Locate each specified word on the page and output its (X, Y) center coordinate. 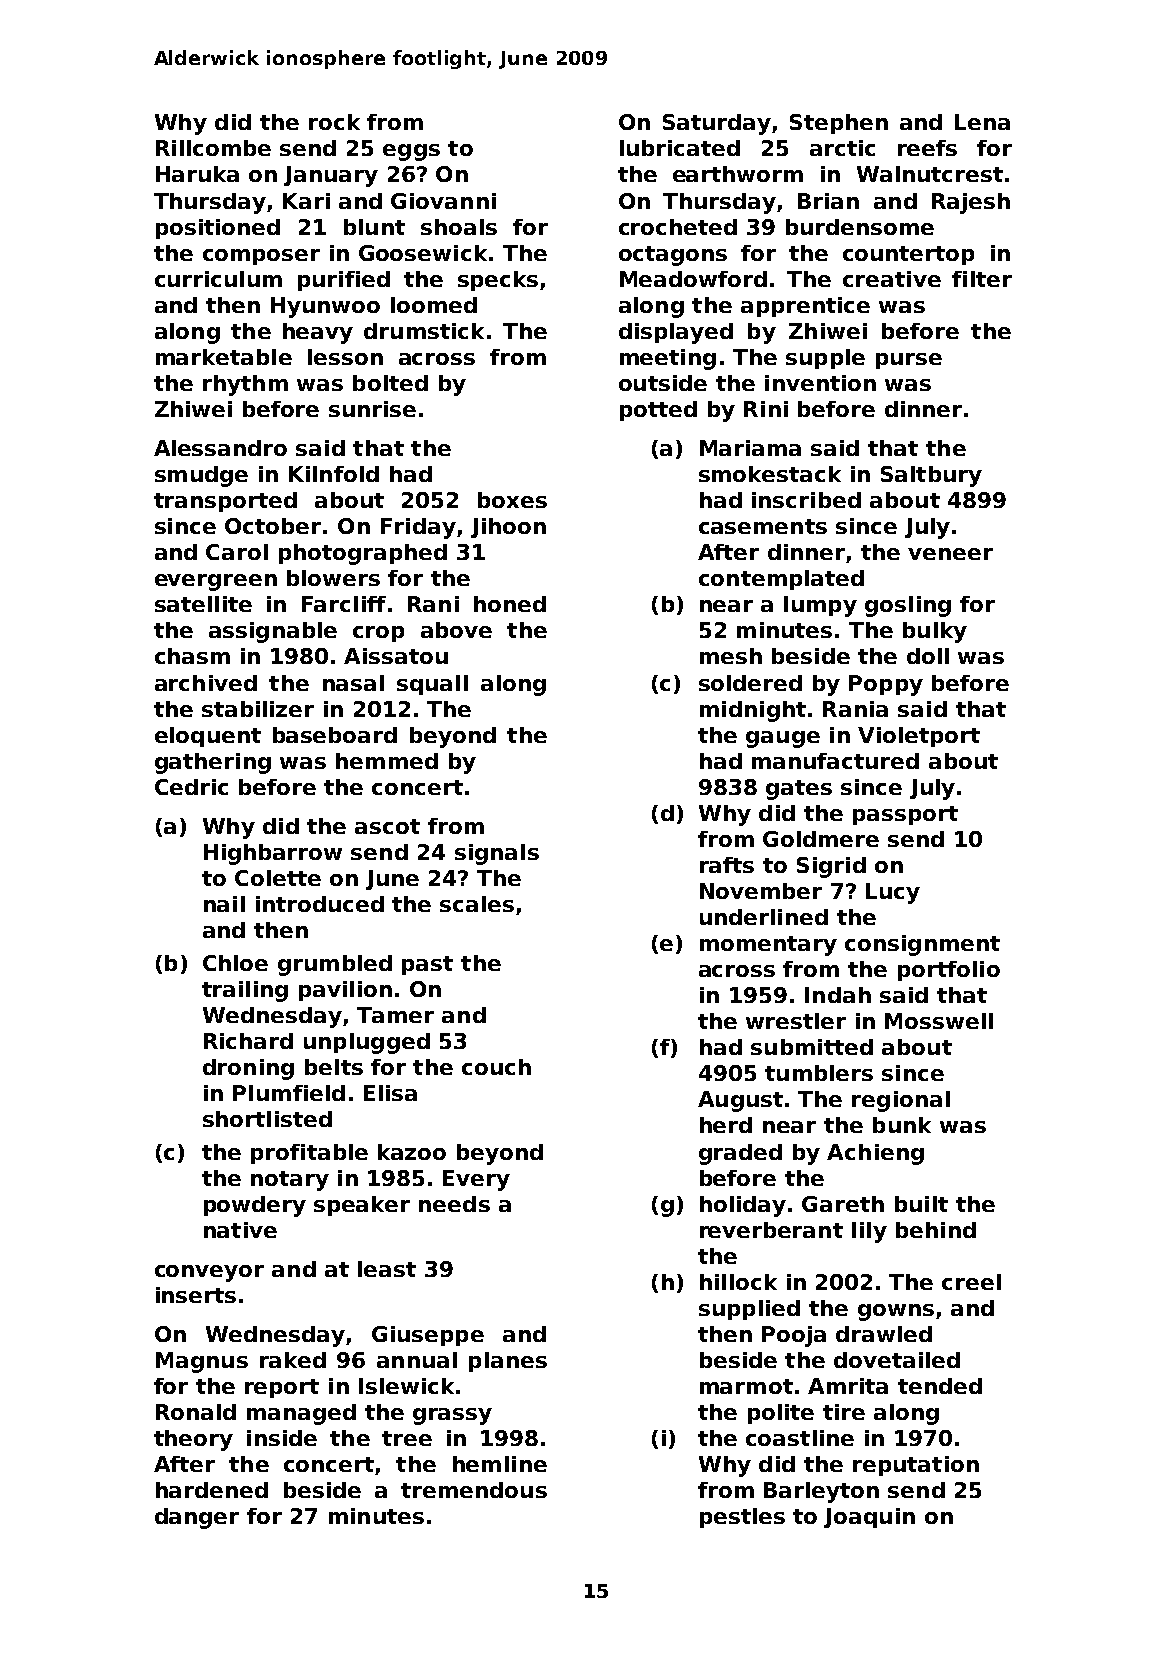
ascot (387, 826)
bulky (935, 632)
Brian (828, 201)
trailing (245, 991)
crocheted (678, 227)
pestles (742, 1518)
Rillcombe (213, 148)
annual (417, 1360)
